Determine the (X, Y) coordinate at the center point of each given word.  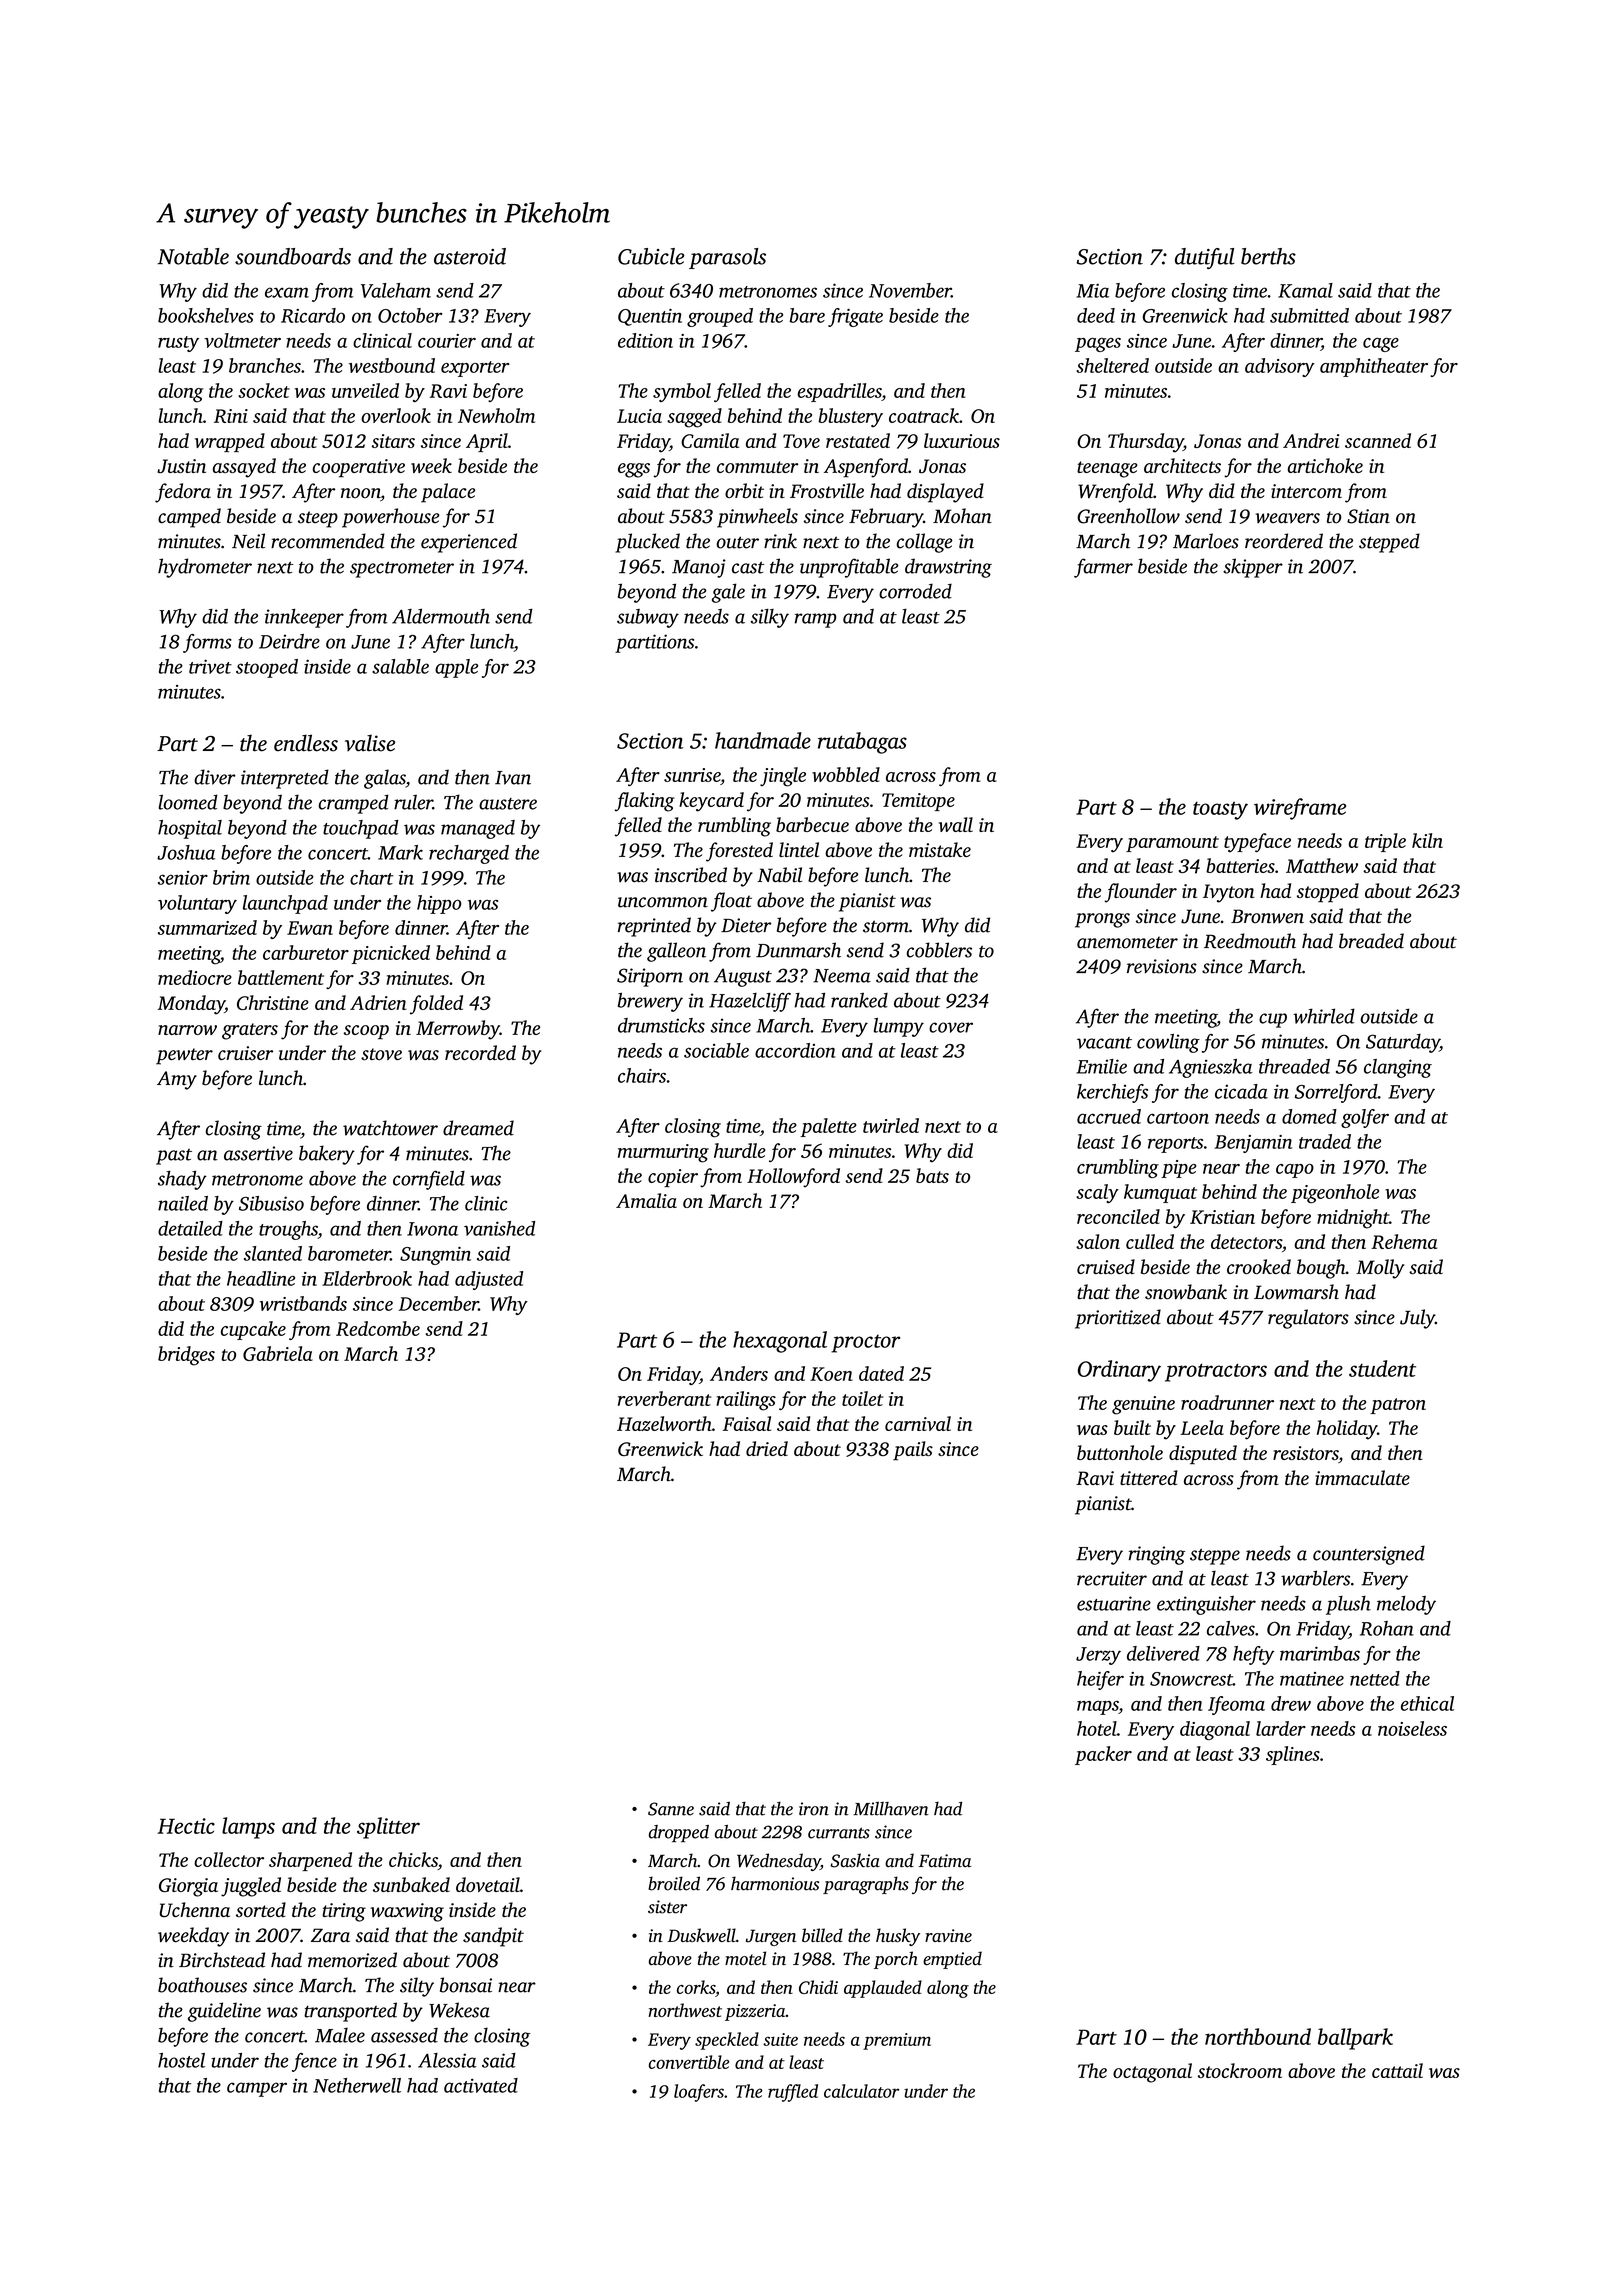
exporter (475, 369)
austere (508, 804)
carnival (918, 1423)
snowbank (1186, 1292)
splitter (388, 1828)
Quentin (650, 317)
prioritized (1118, 1319)
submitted (1309, 315)
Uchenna (195, 1910)
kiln (1427, 840)
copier (673, 1178)
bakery (327, 1155)
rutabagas (862, 743)
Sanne (671, 1809)
